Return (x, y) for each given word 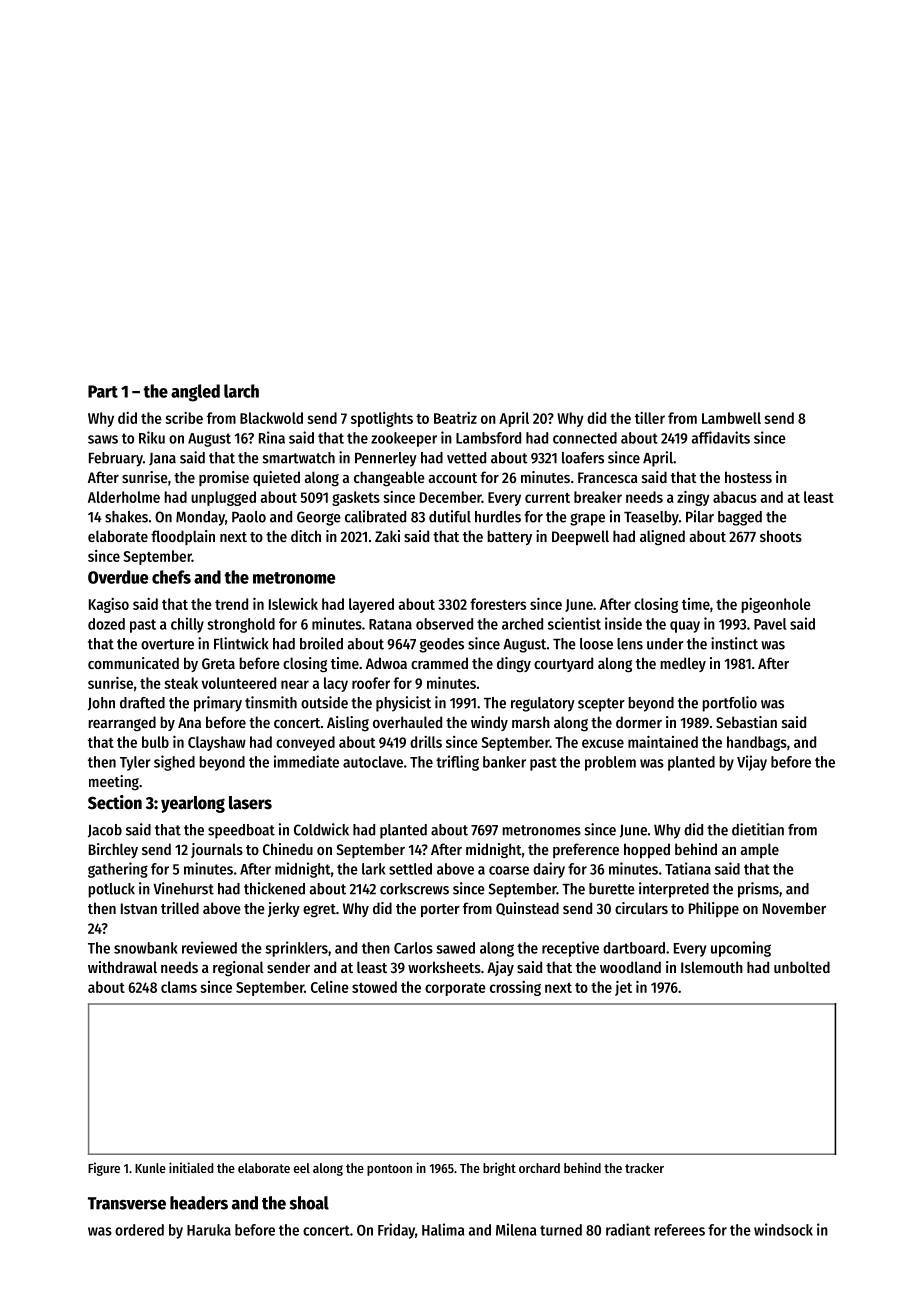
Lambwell (731, 418)
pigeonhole (776, 605)
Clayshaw (217, 743)
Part (103, 391)
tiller (650, 418)
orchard (539, 1168)
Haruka (209, 1230)
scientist (574, 623)
